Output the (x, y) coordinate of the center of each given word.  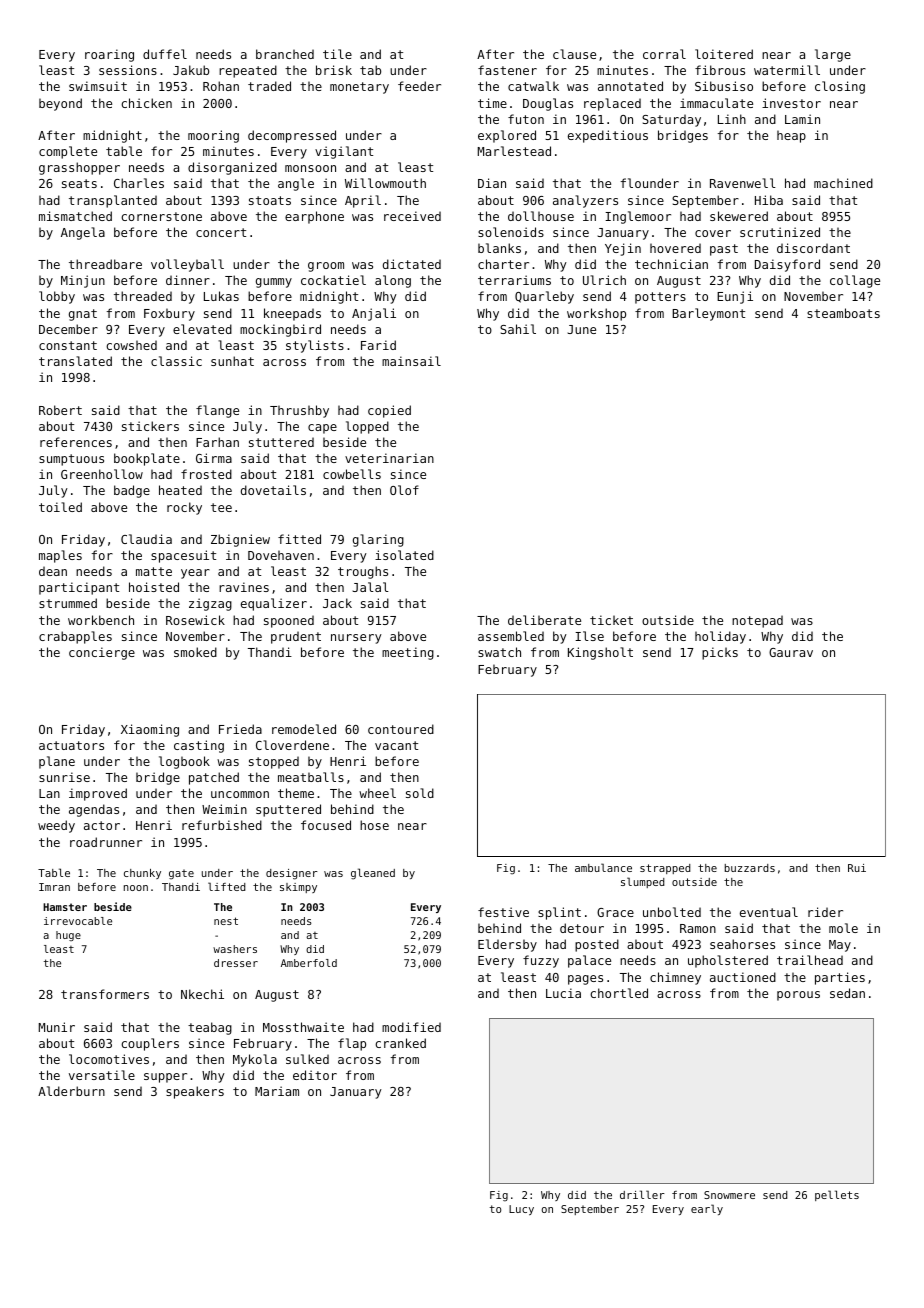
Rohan (221, 86)
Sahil (518, 329)
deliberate (544, 620)
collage (855, 281)
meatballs (311, 777)
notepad (757, 621)
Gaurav (791, 652)
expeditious (608, 136)
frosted (206, 474)
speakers (195, 1092)
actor (102, 825)
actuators (71, 745)
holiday (720, 637)
